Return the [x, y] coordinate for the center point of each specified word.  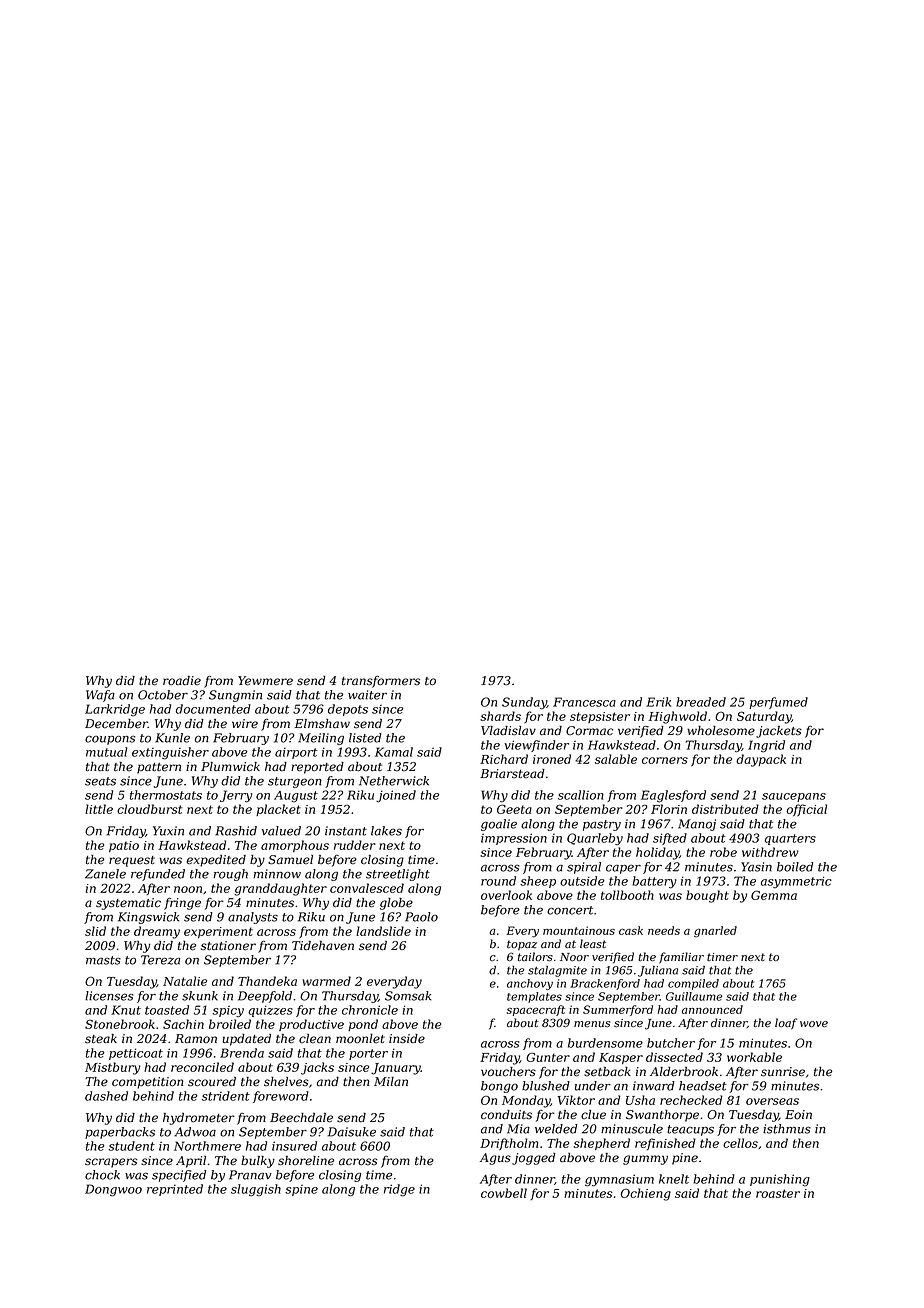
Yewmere [265, 681]
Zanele [105, 874]
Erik [658, 702]
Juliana [658, 971]
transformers [381, 681]
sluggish [256, 1190]
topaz [522, 945]
